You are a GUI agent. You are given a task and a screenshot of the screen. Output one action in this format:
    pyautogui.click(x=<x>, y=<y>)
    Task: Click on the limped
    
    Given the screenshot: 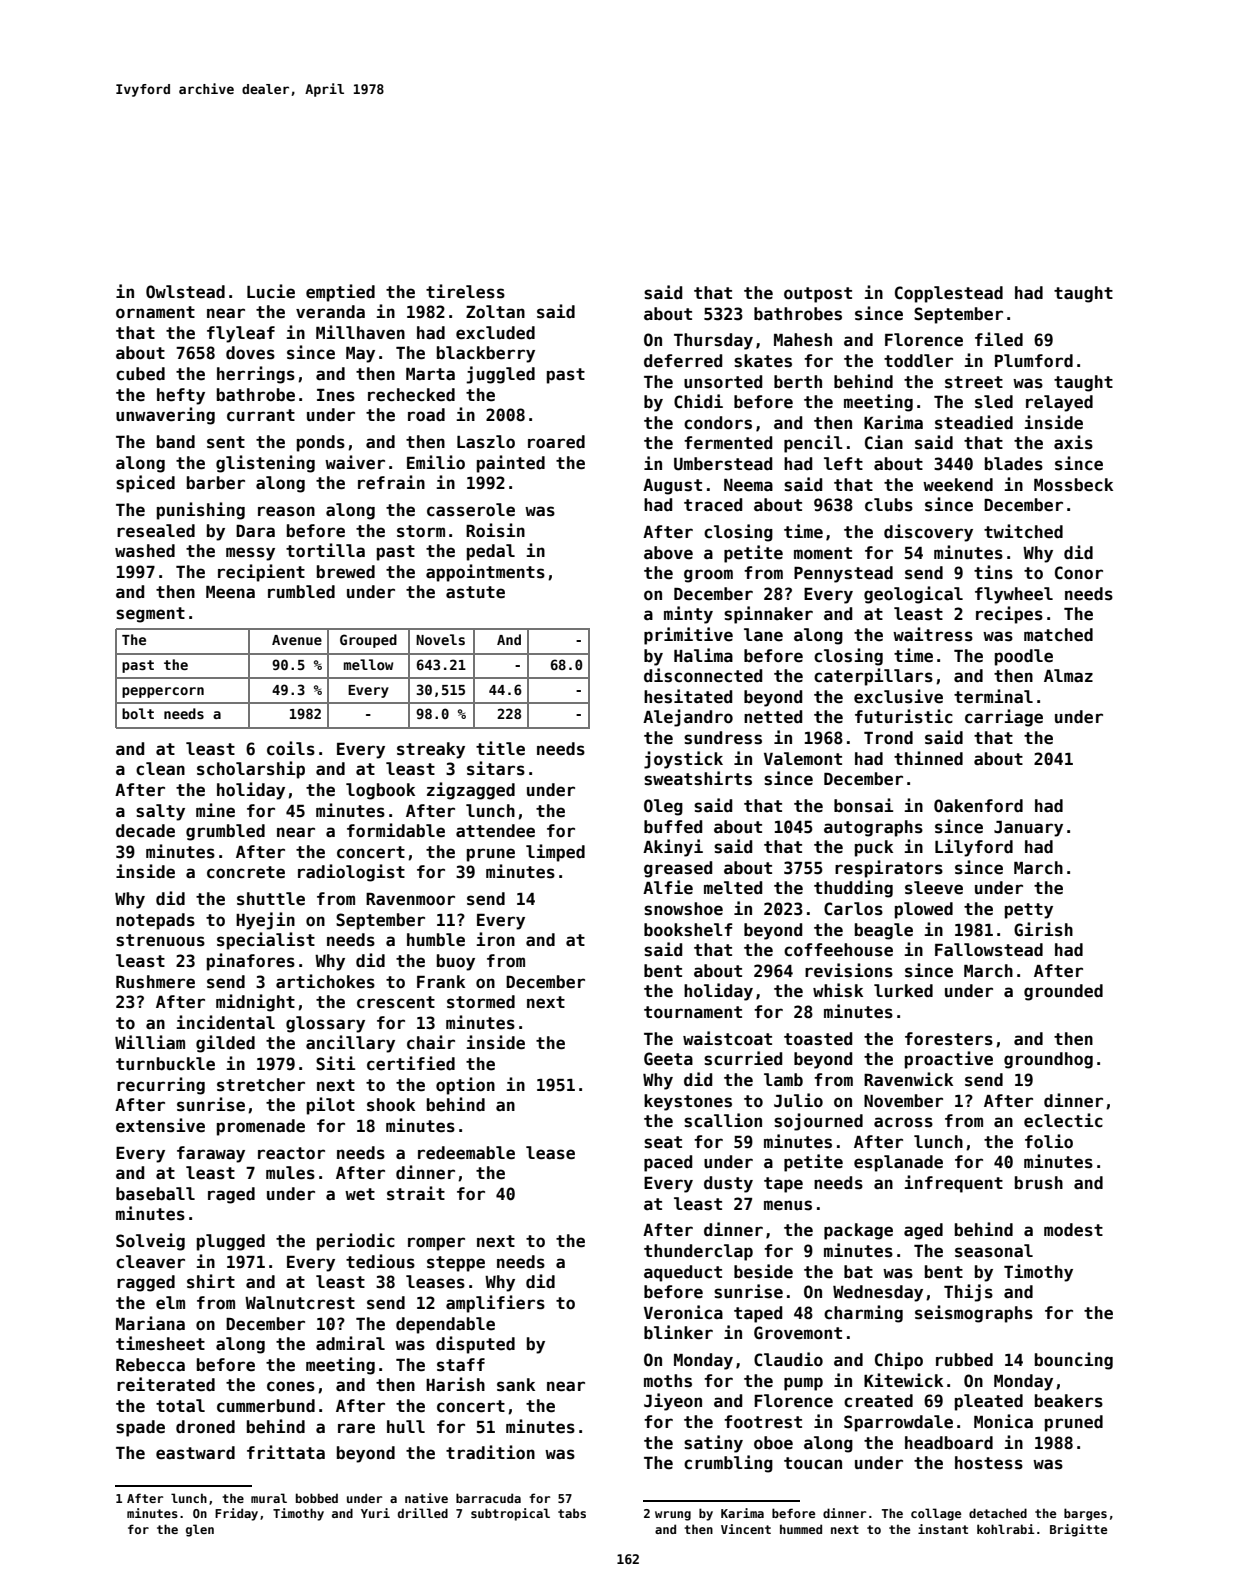 What is the action you would take?
    pyautogui.click(x=555, y=853)
